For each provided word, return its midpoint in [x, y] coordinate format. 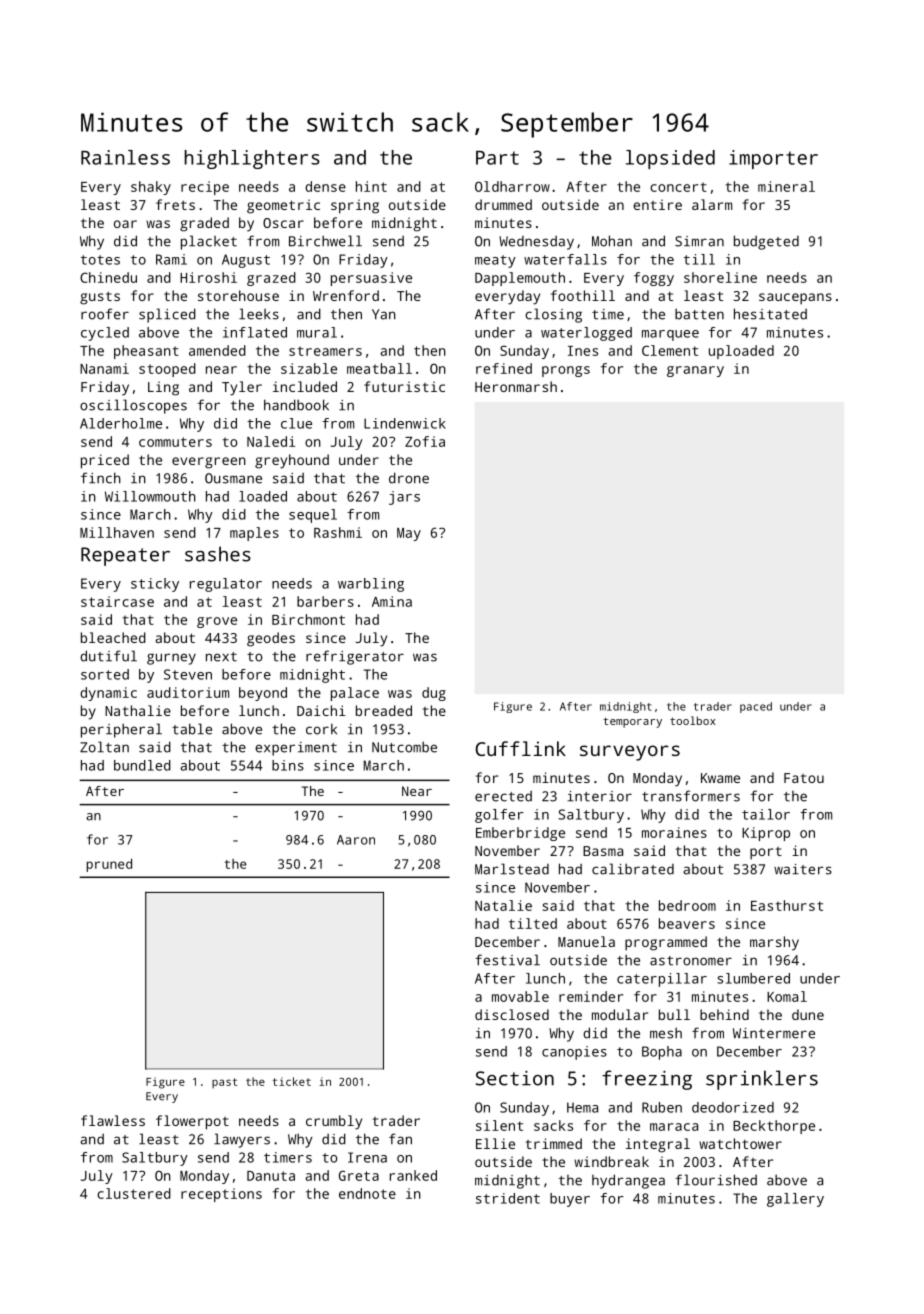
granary [695, 371]
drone [409, 478]
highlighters [252, 159]
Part [497, 158]
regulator [226, 585]
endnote [367, 1193]
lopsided [670, 159]
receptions [221, 1195]
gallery [795, 1200]
